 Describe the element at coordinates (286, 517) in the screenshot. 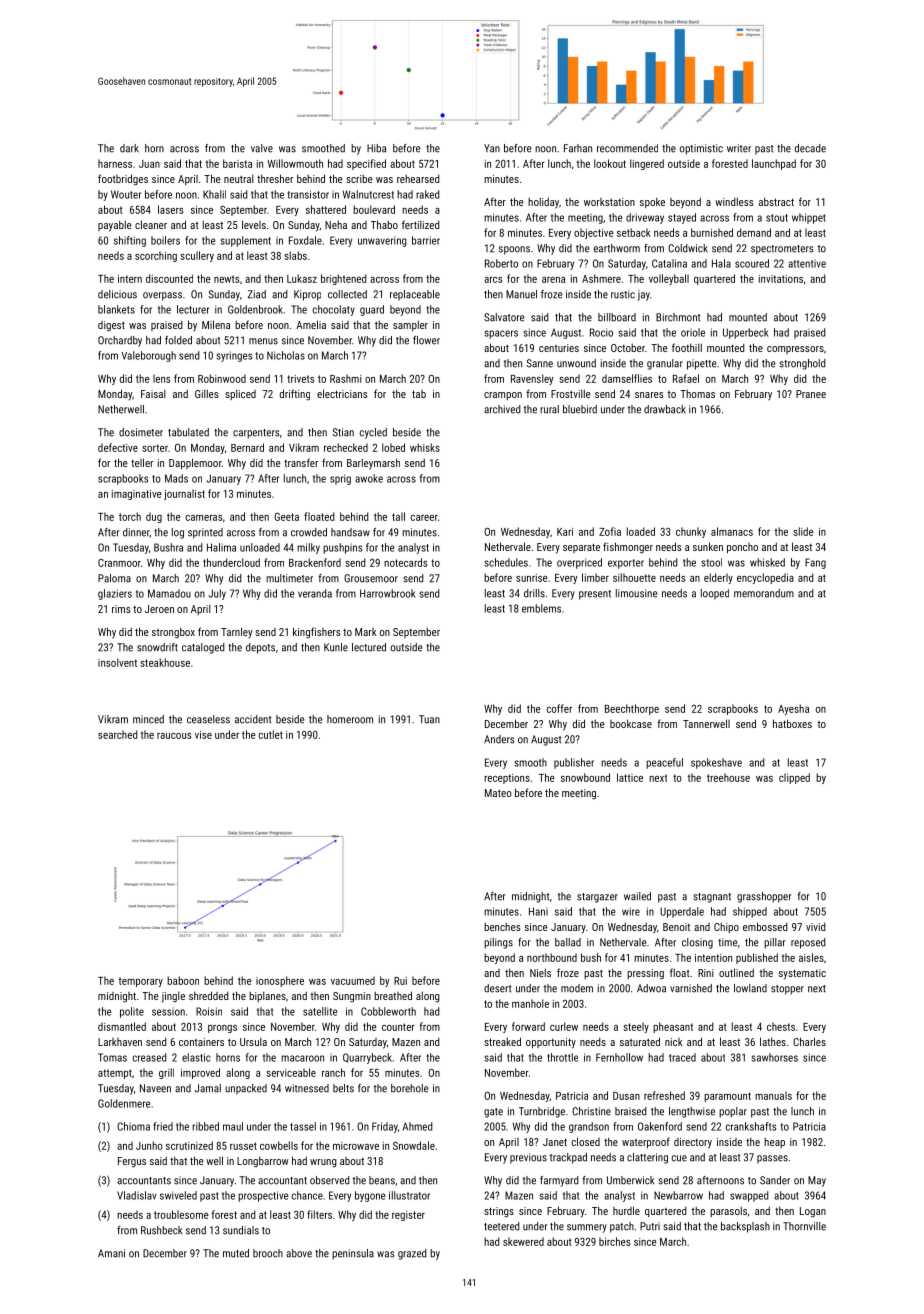

I see `Geeta` at that location.
